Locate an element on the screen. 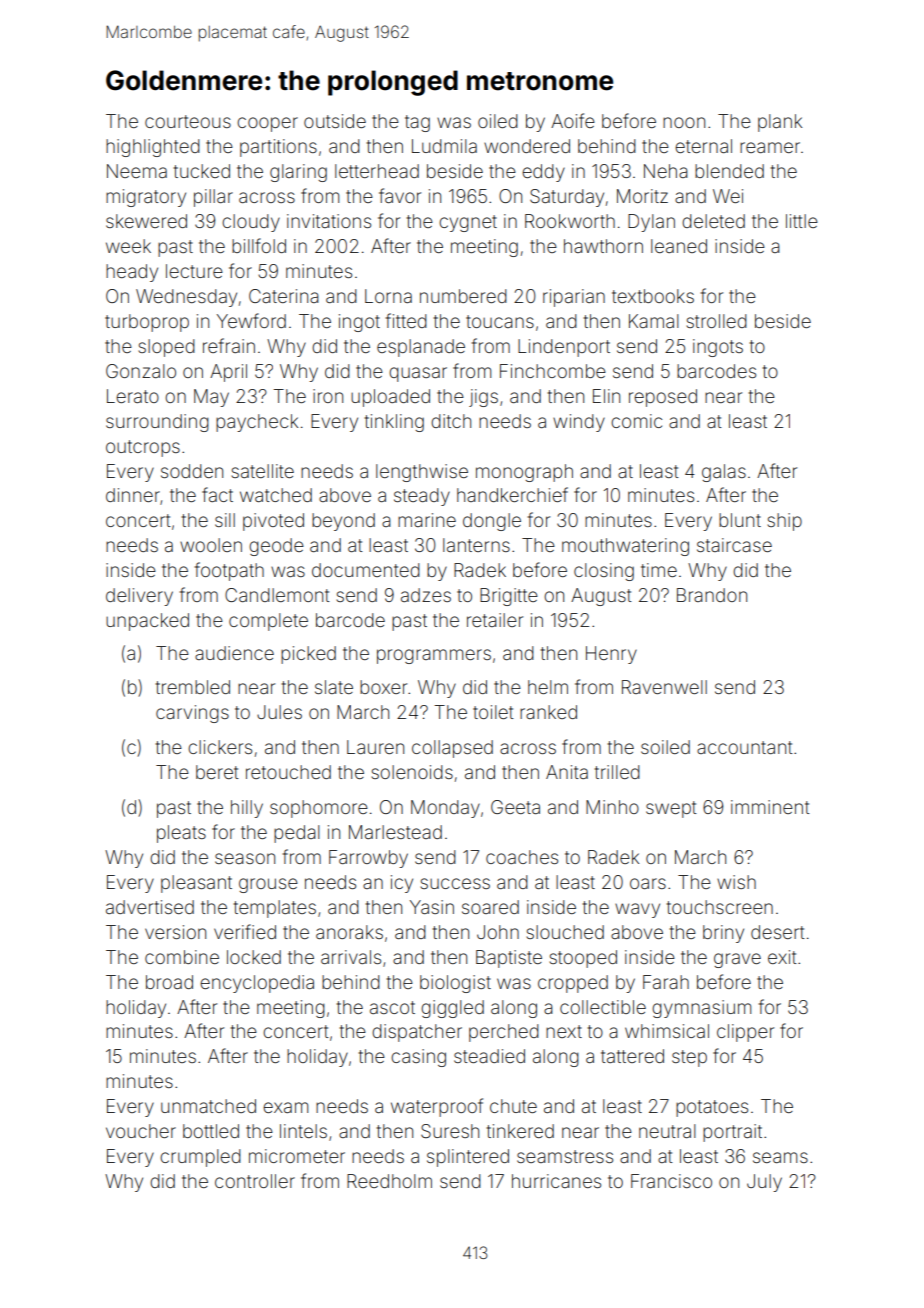  ship is located at coordinates (785, 522).
